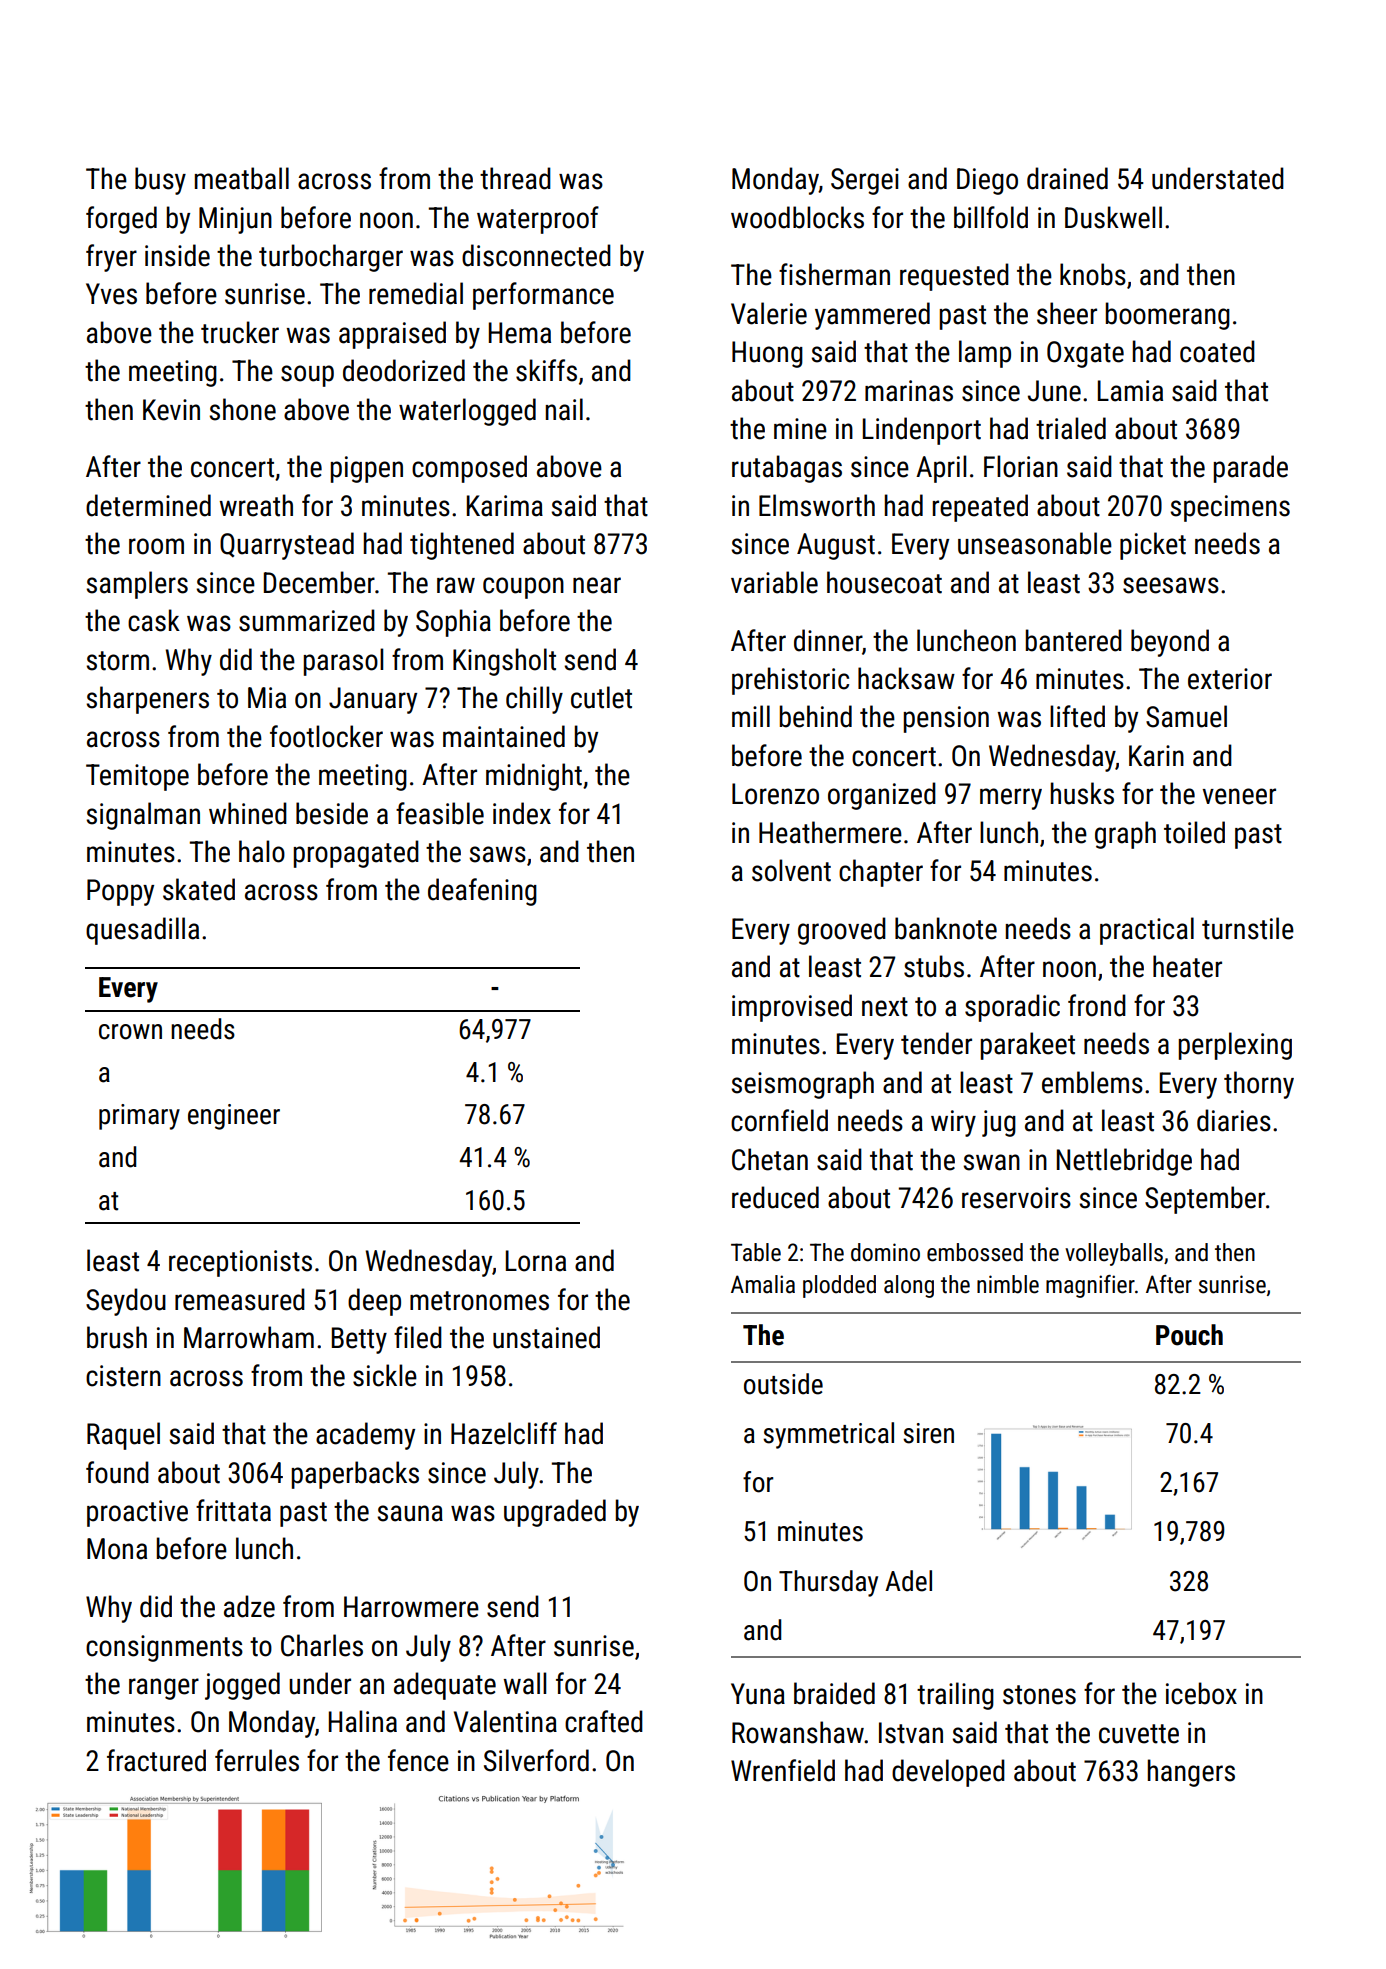 The height and width of the screenshot is (1969, 1386). Describe the element at coordinates (331, 258) in the screenshot. I see `turbocharger` at that location.
